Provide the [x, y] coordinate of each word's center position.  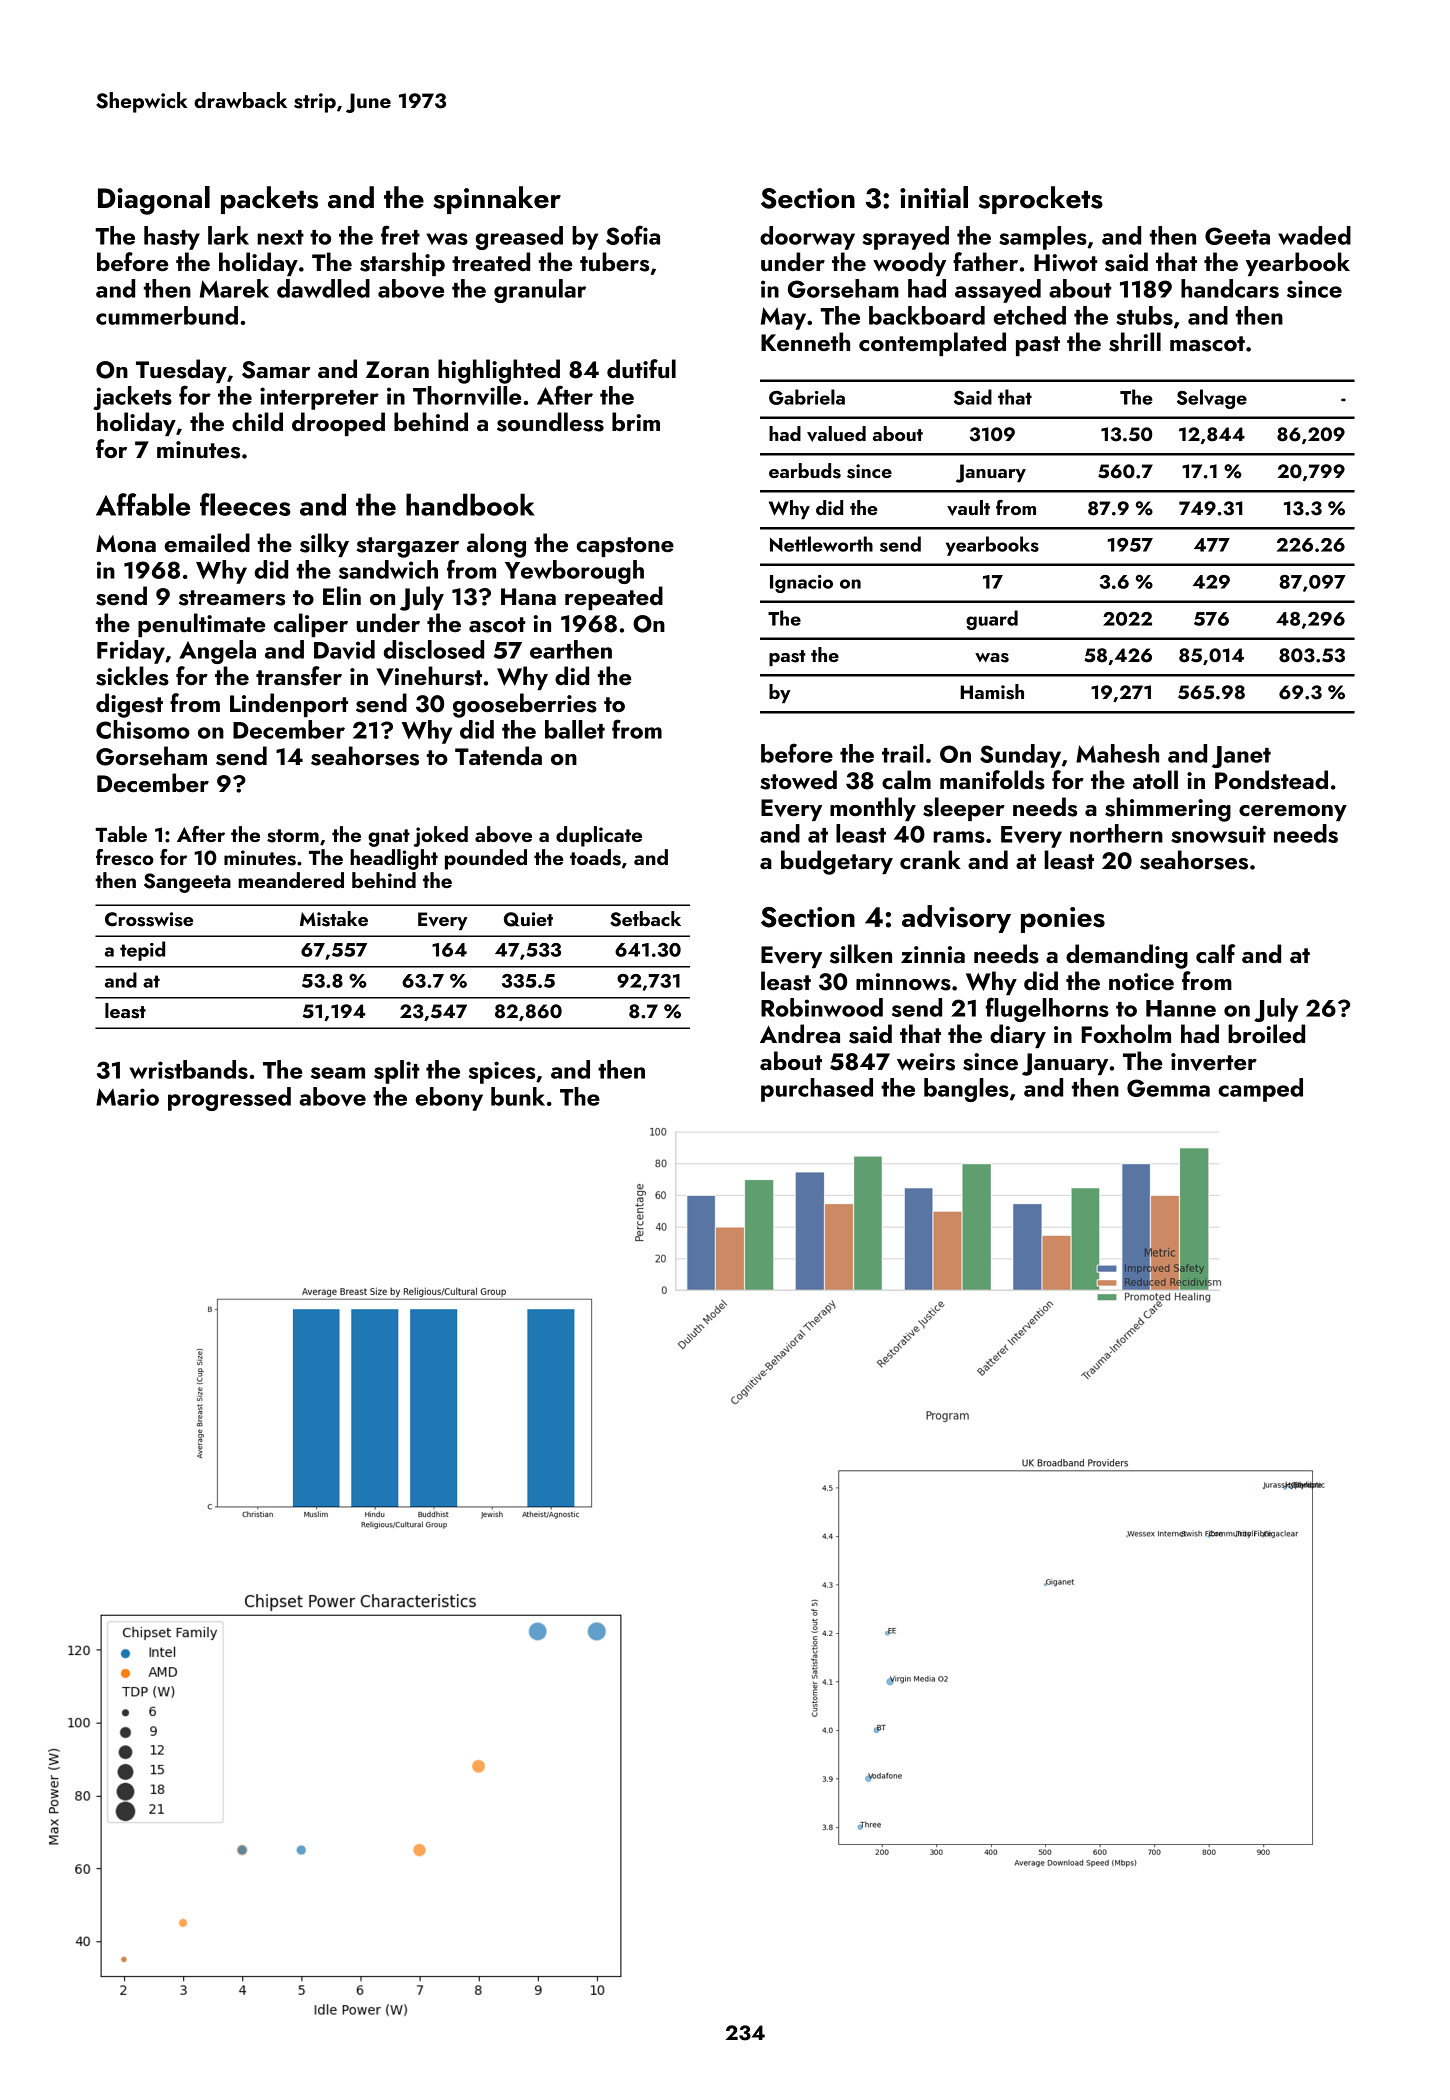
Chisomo [143, 729]
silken [861, 954]
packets [269, 200]
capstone [625, 547]
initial [934, 197]
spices [501, 1072]
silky [324, 545]
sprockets [1041, 200]
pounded [486, 859]
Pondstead [1271, 780]
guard [992, 620]
